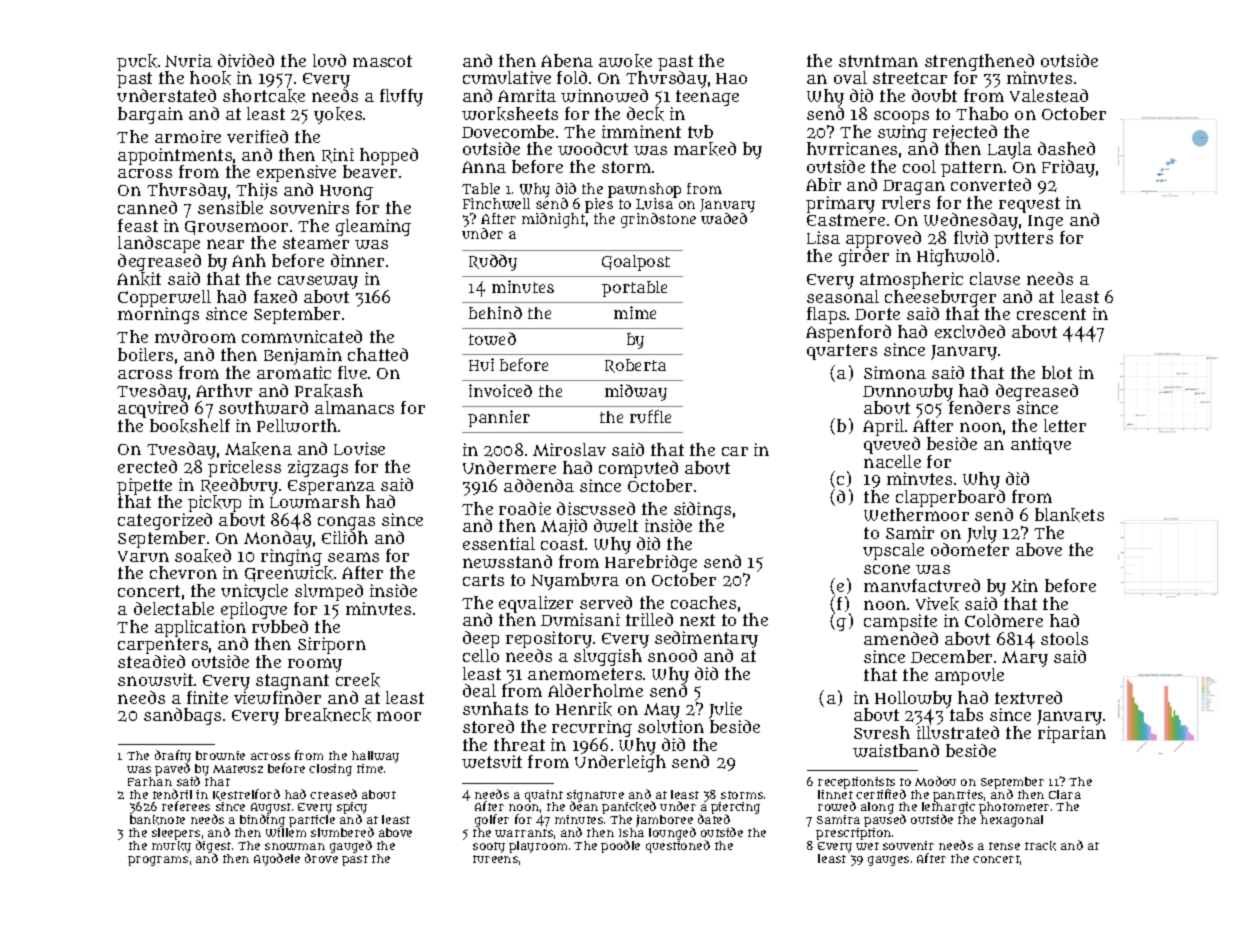 The image size is (1233, 952). Describe the element at coordinates (207, 697) in the page. I see `finite` at that location.
